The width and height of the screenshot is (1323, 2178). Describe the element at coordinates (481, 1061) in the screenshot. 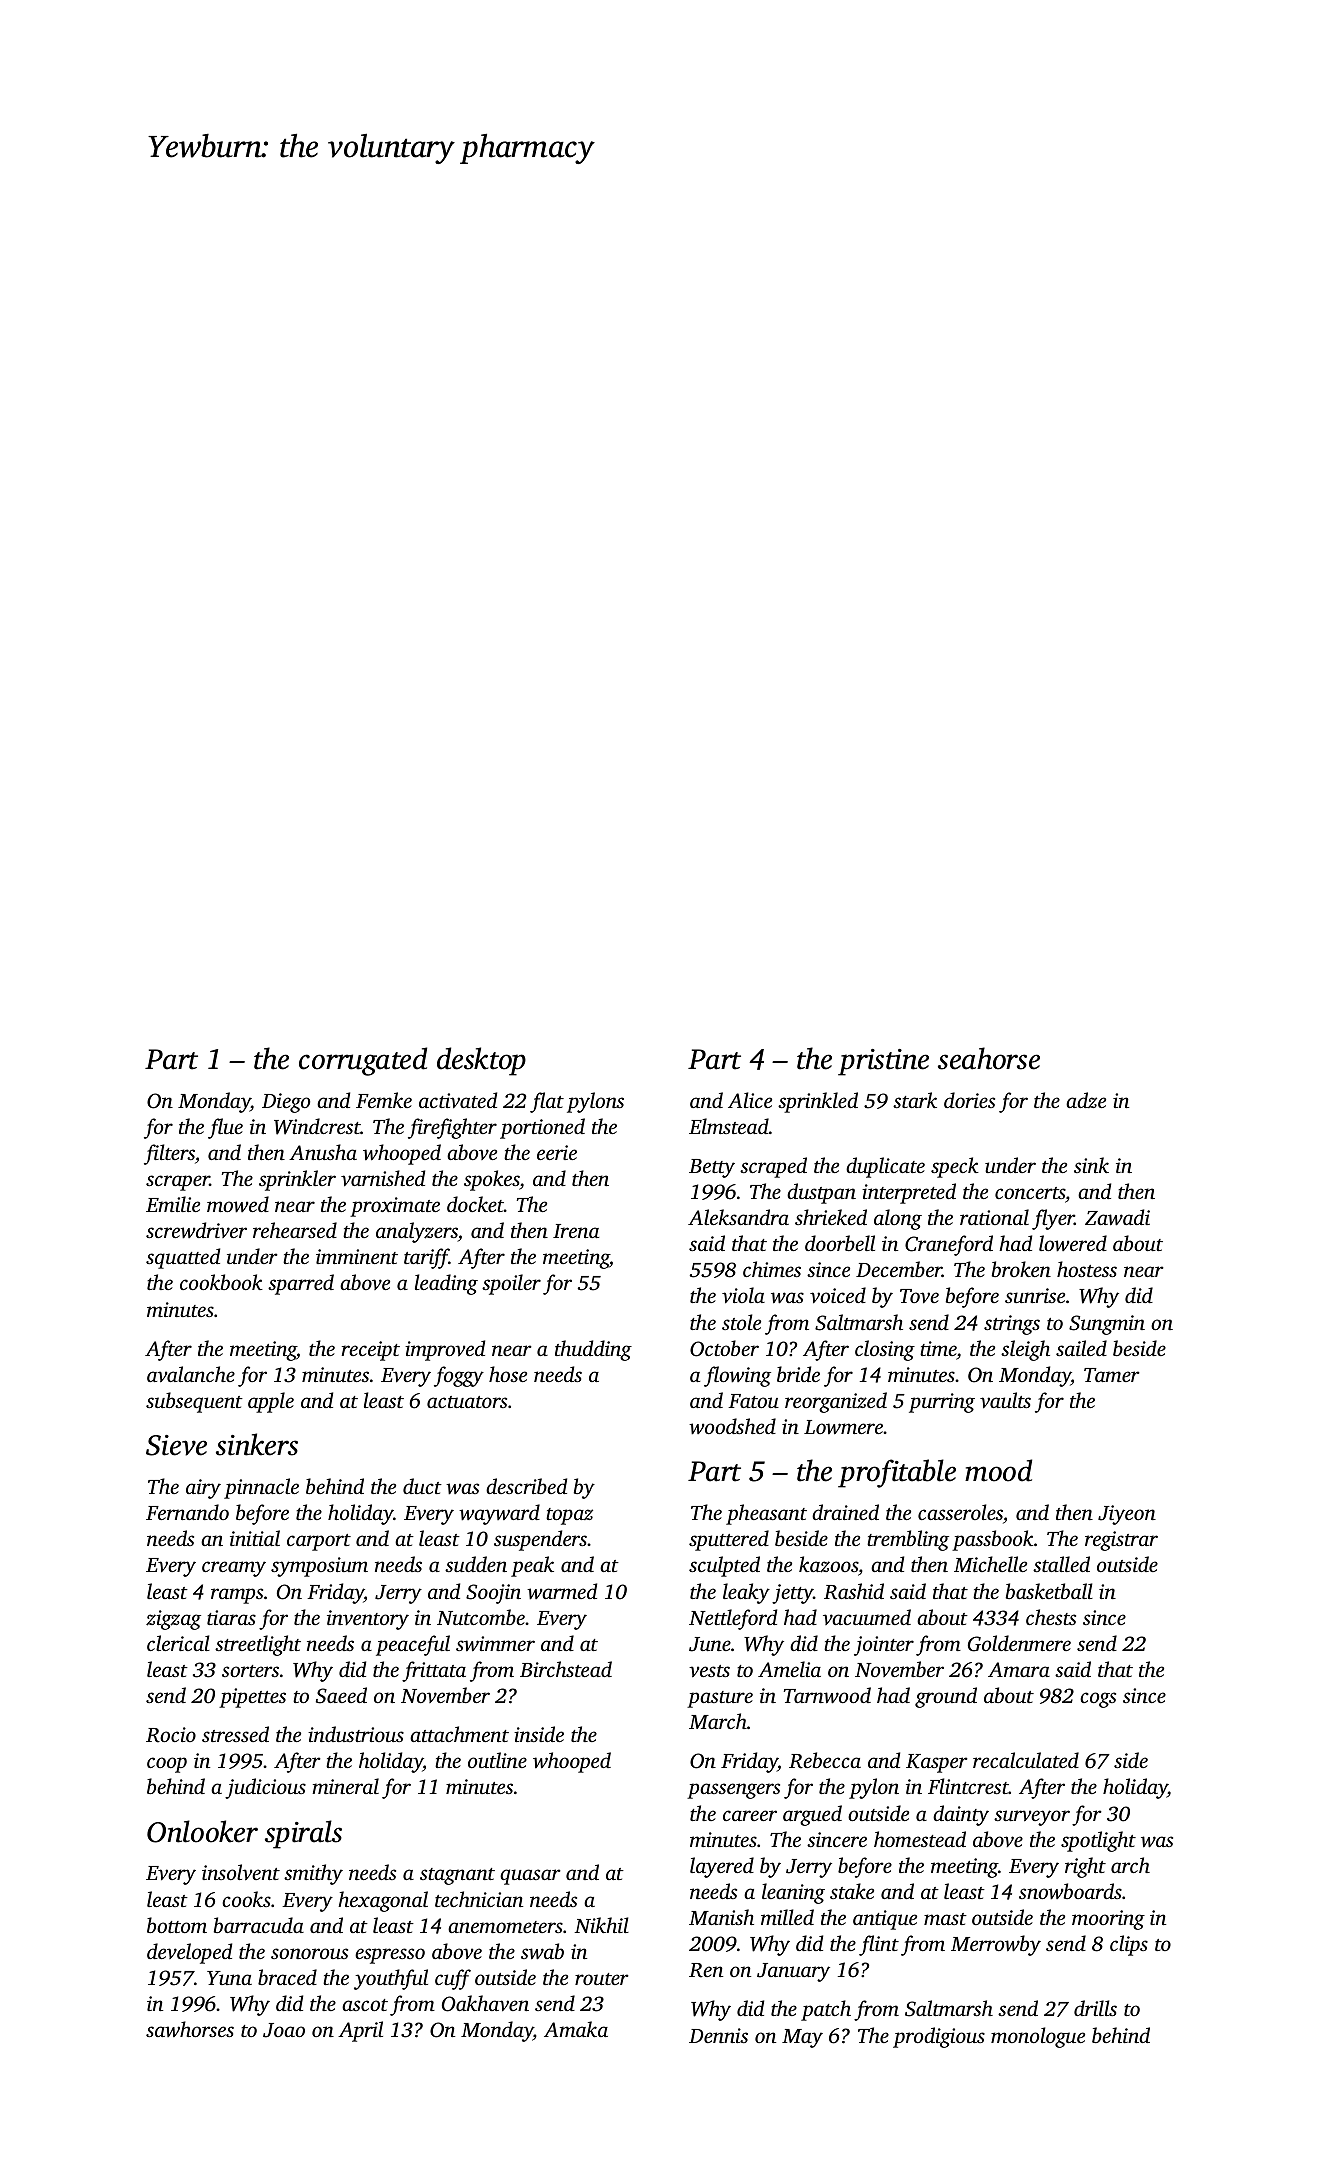

I see `desktop` at that location.
